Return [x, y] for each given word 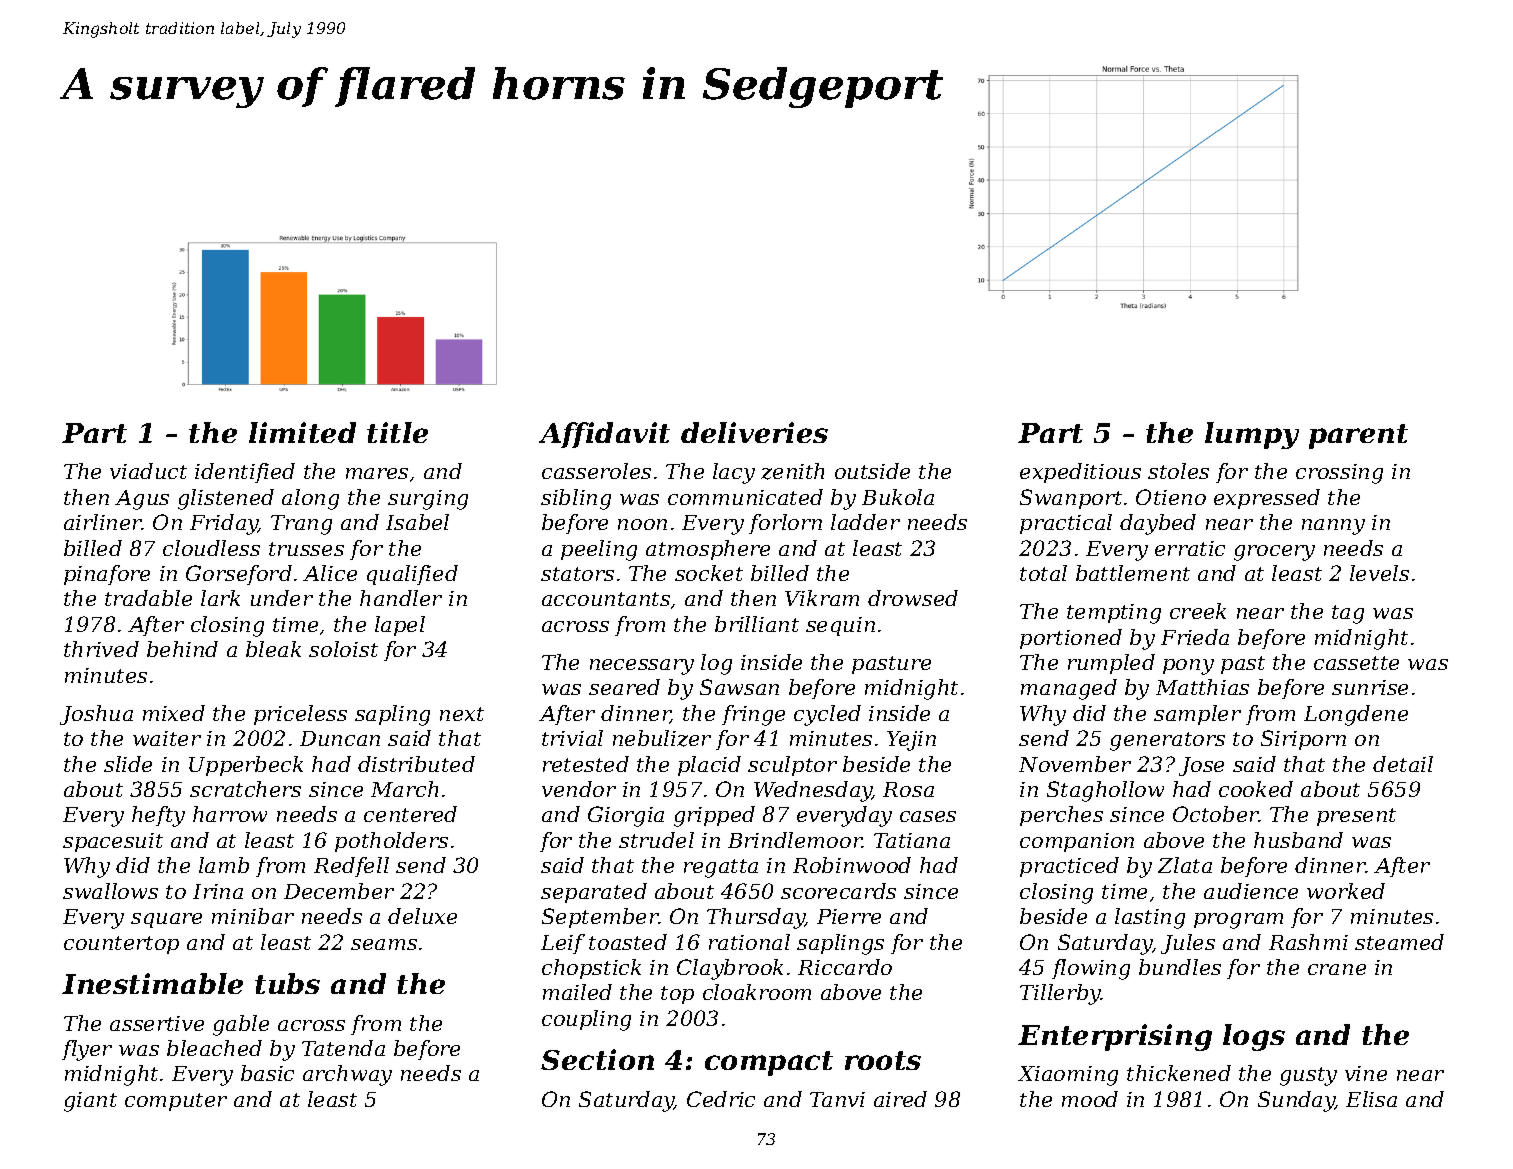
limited [302, 432]
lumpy [1252, 435]
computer [176, 1102]
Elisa [1371, 1099]
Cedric [721, 1099]
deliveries [754, 432]
